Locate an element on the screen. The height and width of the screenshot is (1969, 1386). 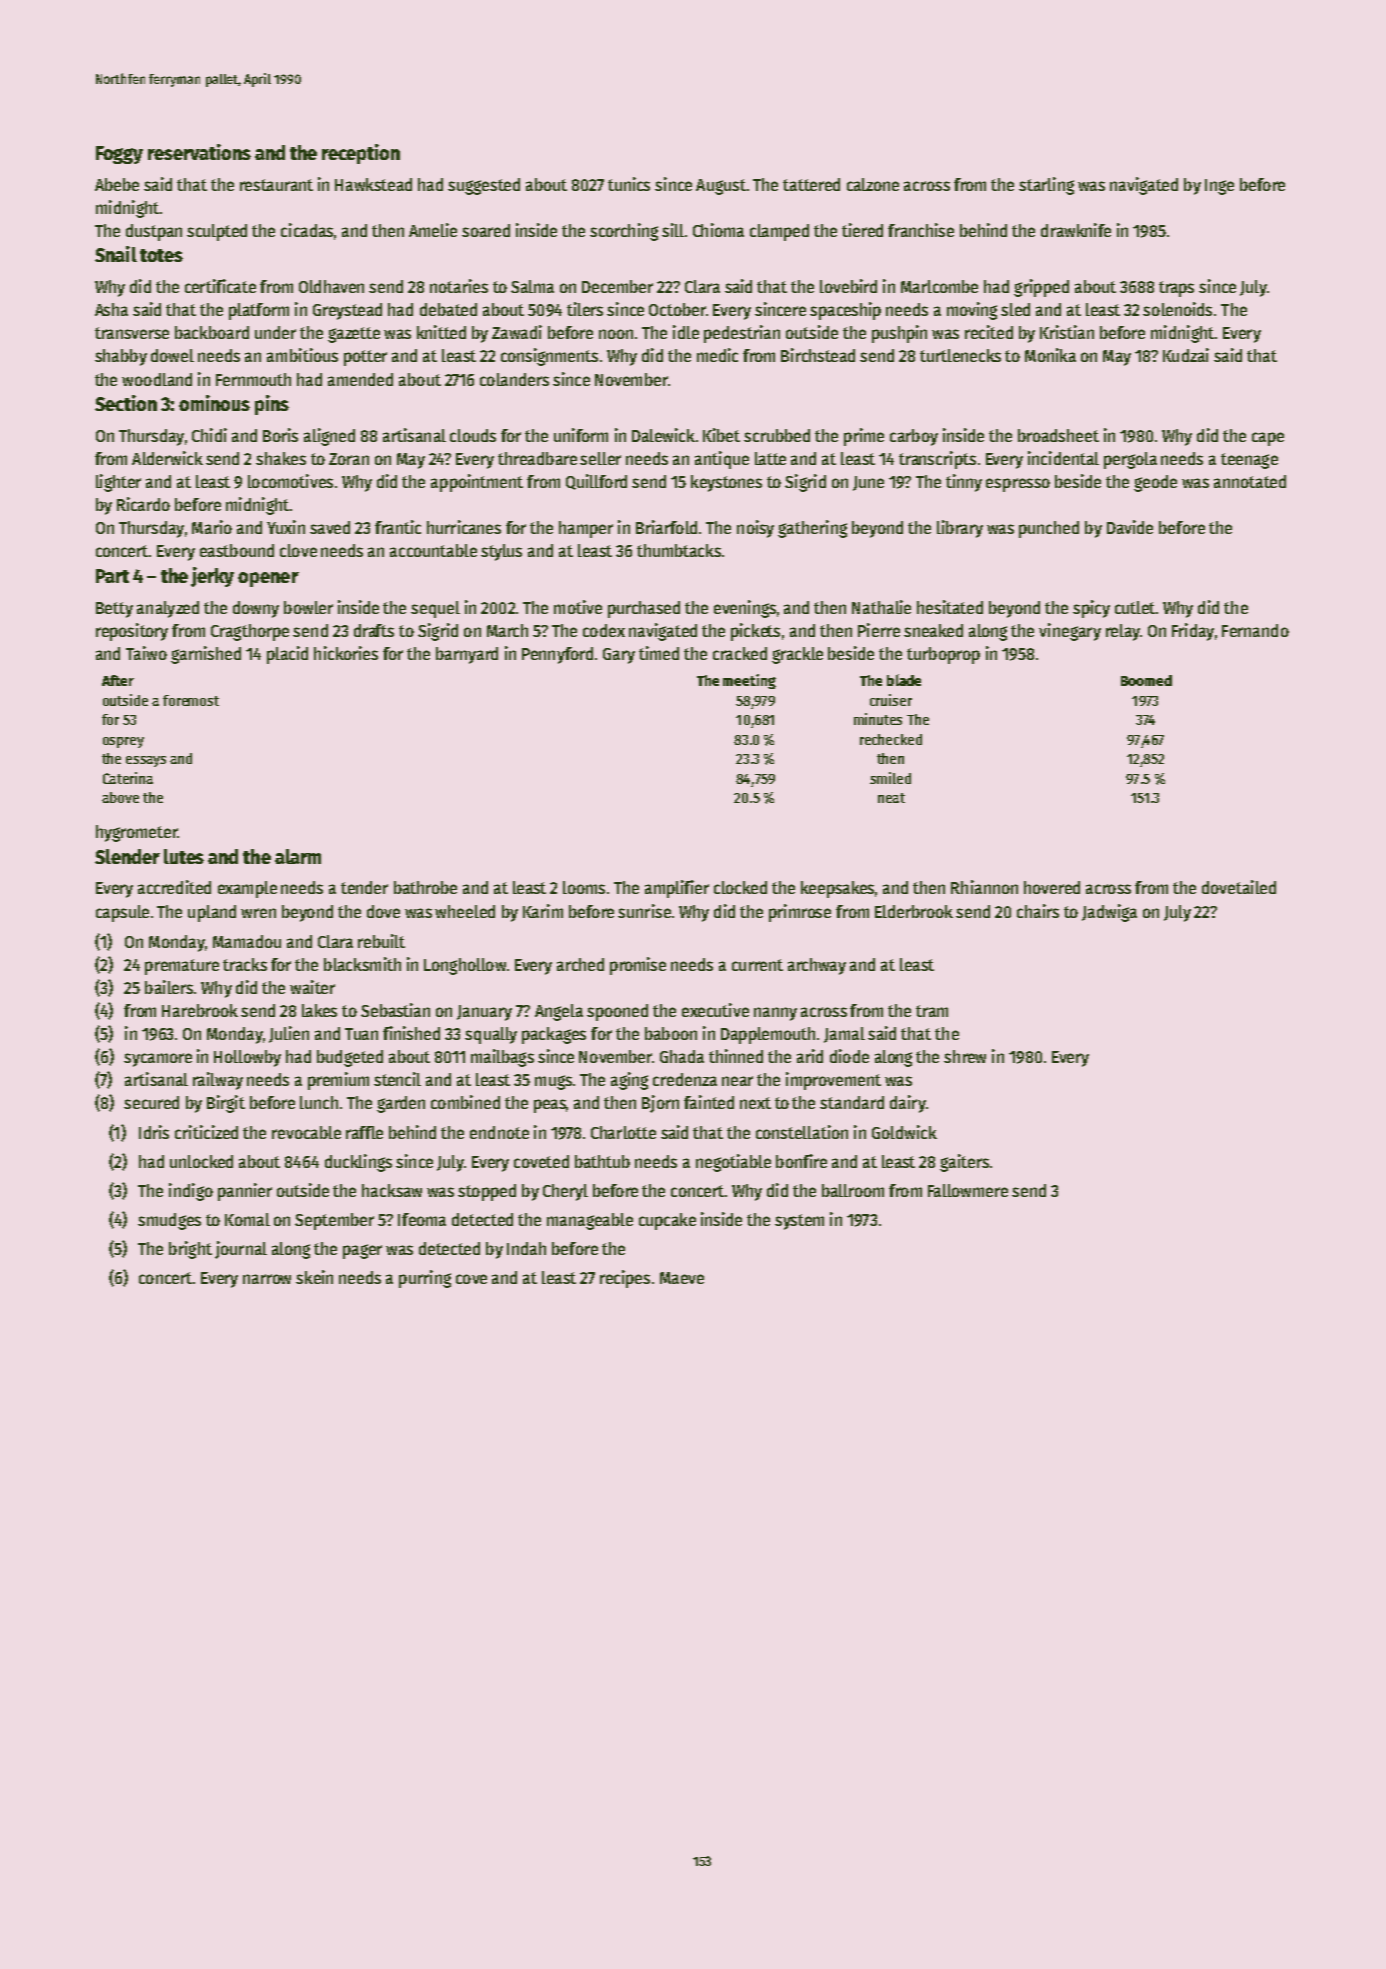
Fallowmere is located at coordinates (968, 1190).
